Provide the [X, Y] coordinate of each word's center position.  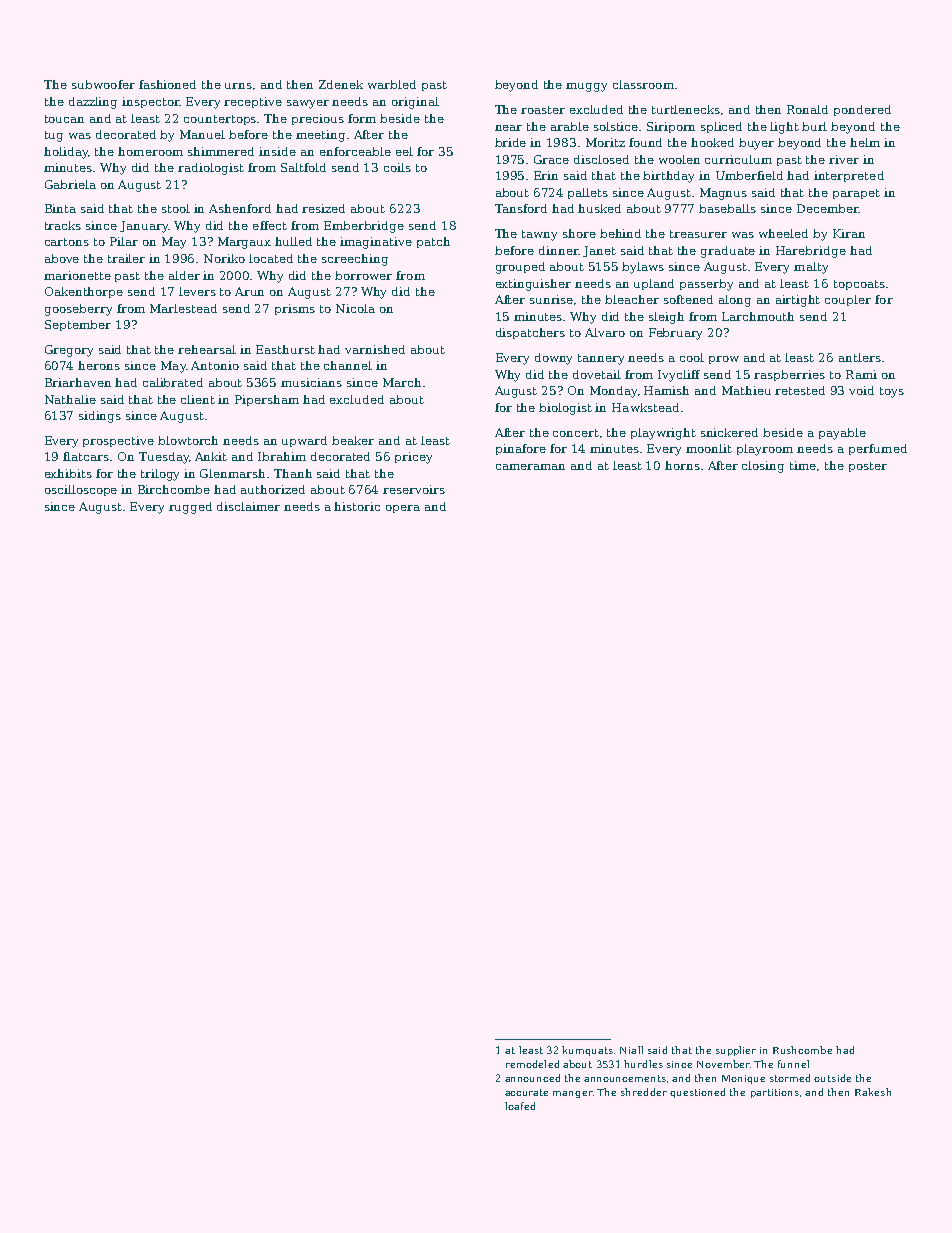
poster [868, 467]
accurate [526, 1092]
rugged [190, 508]
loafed [520, 1106]
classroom [643, 84]
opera [403, 509]
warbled [392, 84]
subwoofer [103, 84]
